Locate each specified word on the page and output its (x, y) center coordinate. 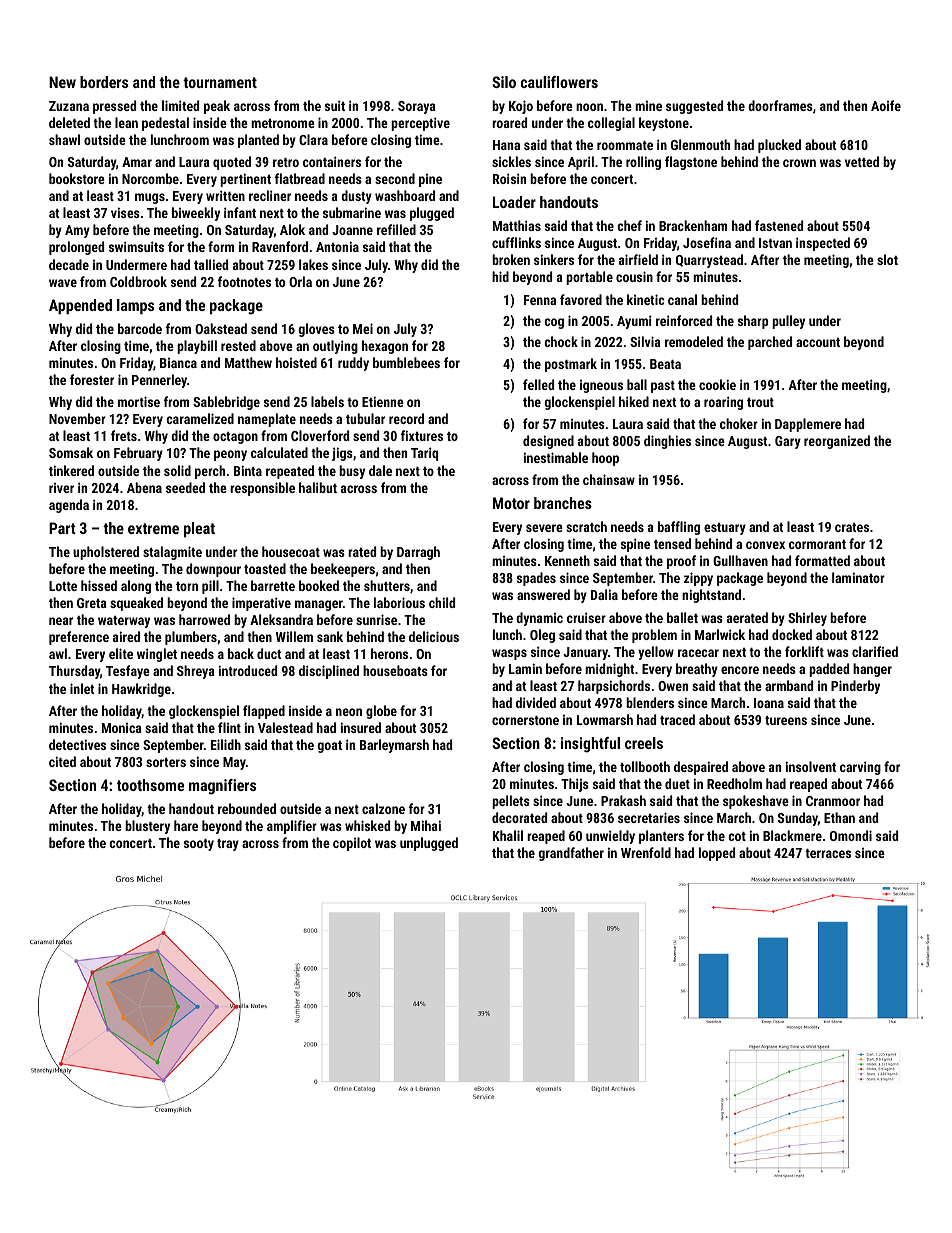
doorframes (780, 105)
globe (381, 712)
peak (217, 107)
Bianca (178, 363)
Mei (363, 328)
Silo (504, 82)
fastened (779, 225)
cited (62, 761)
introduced (248, 670)
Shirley (807, 619)
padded (829, 670)
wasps (509, 654)
